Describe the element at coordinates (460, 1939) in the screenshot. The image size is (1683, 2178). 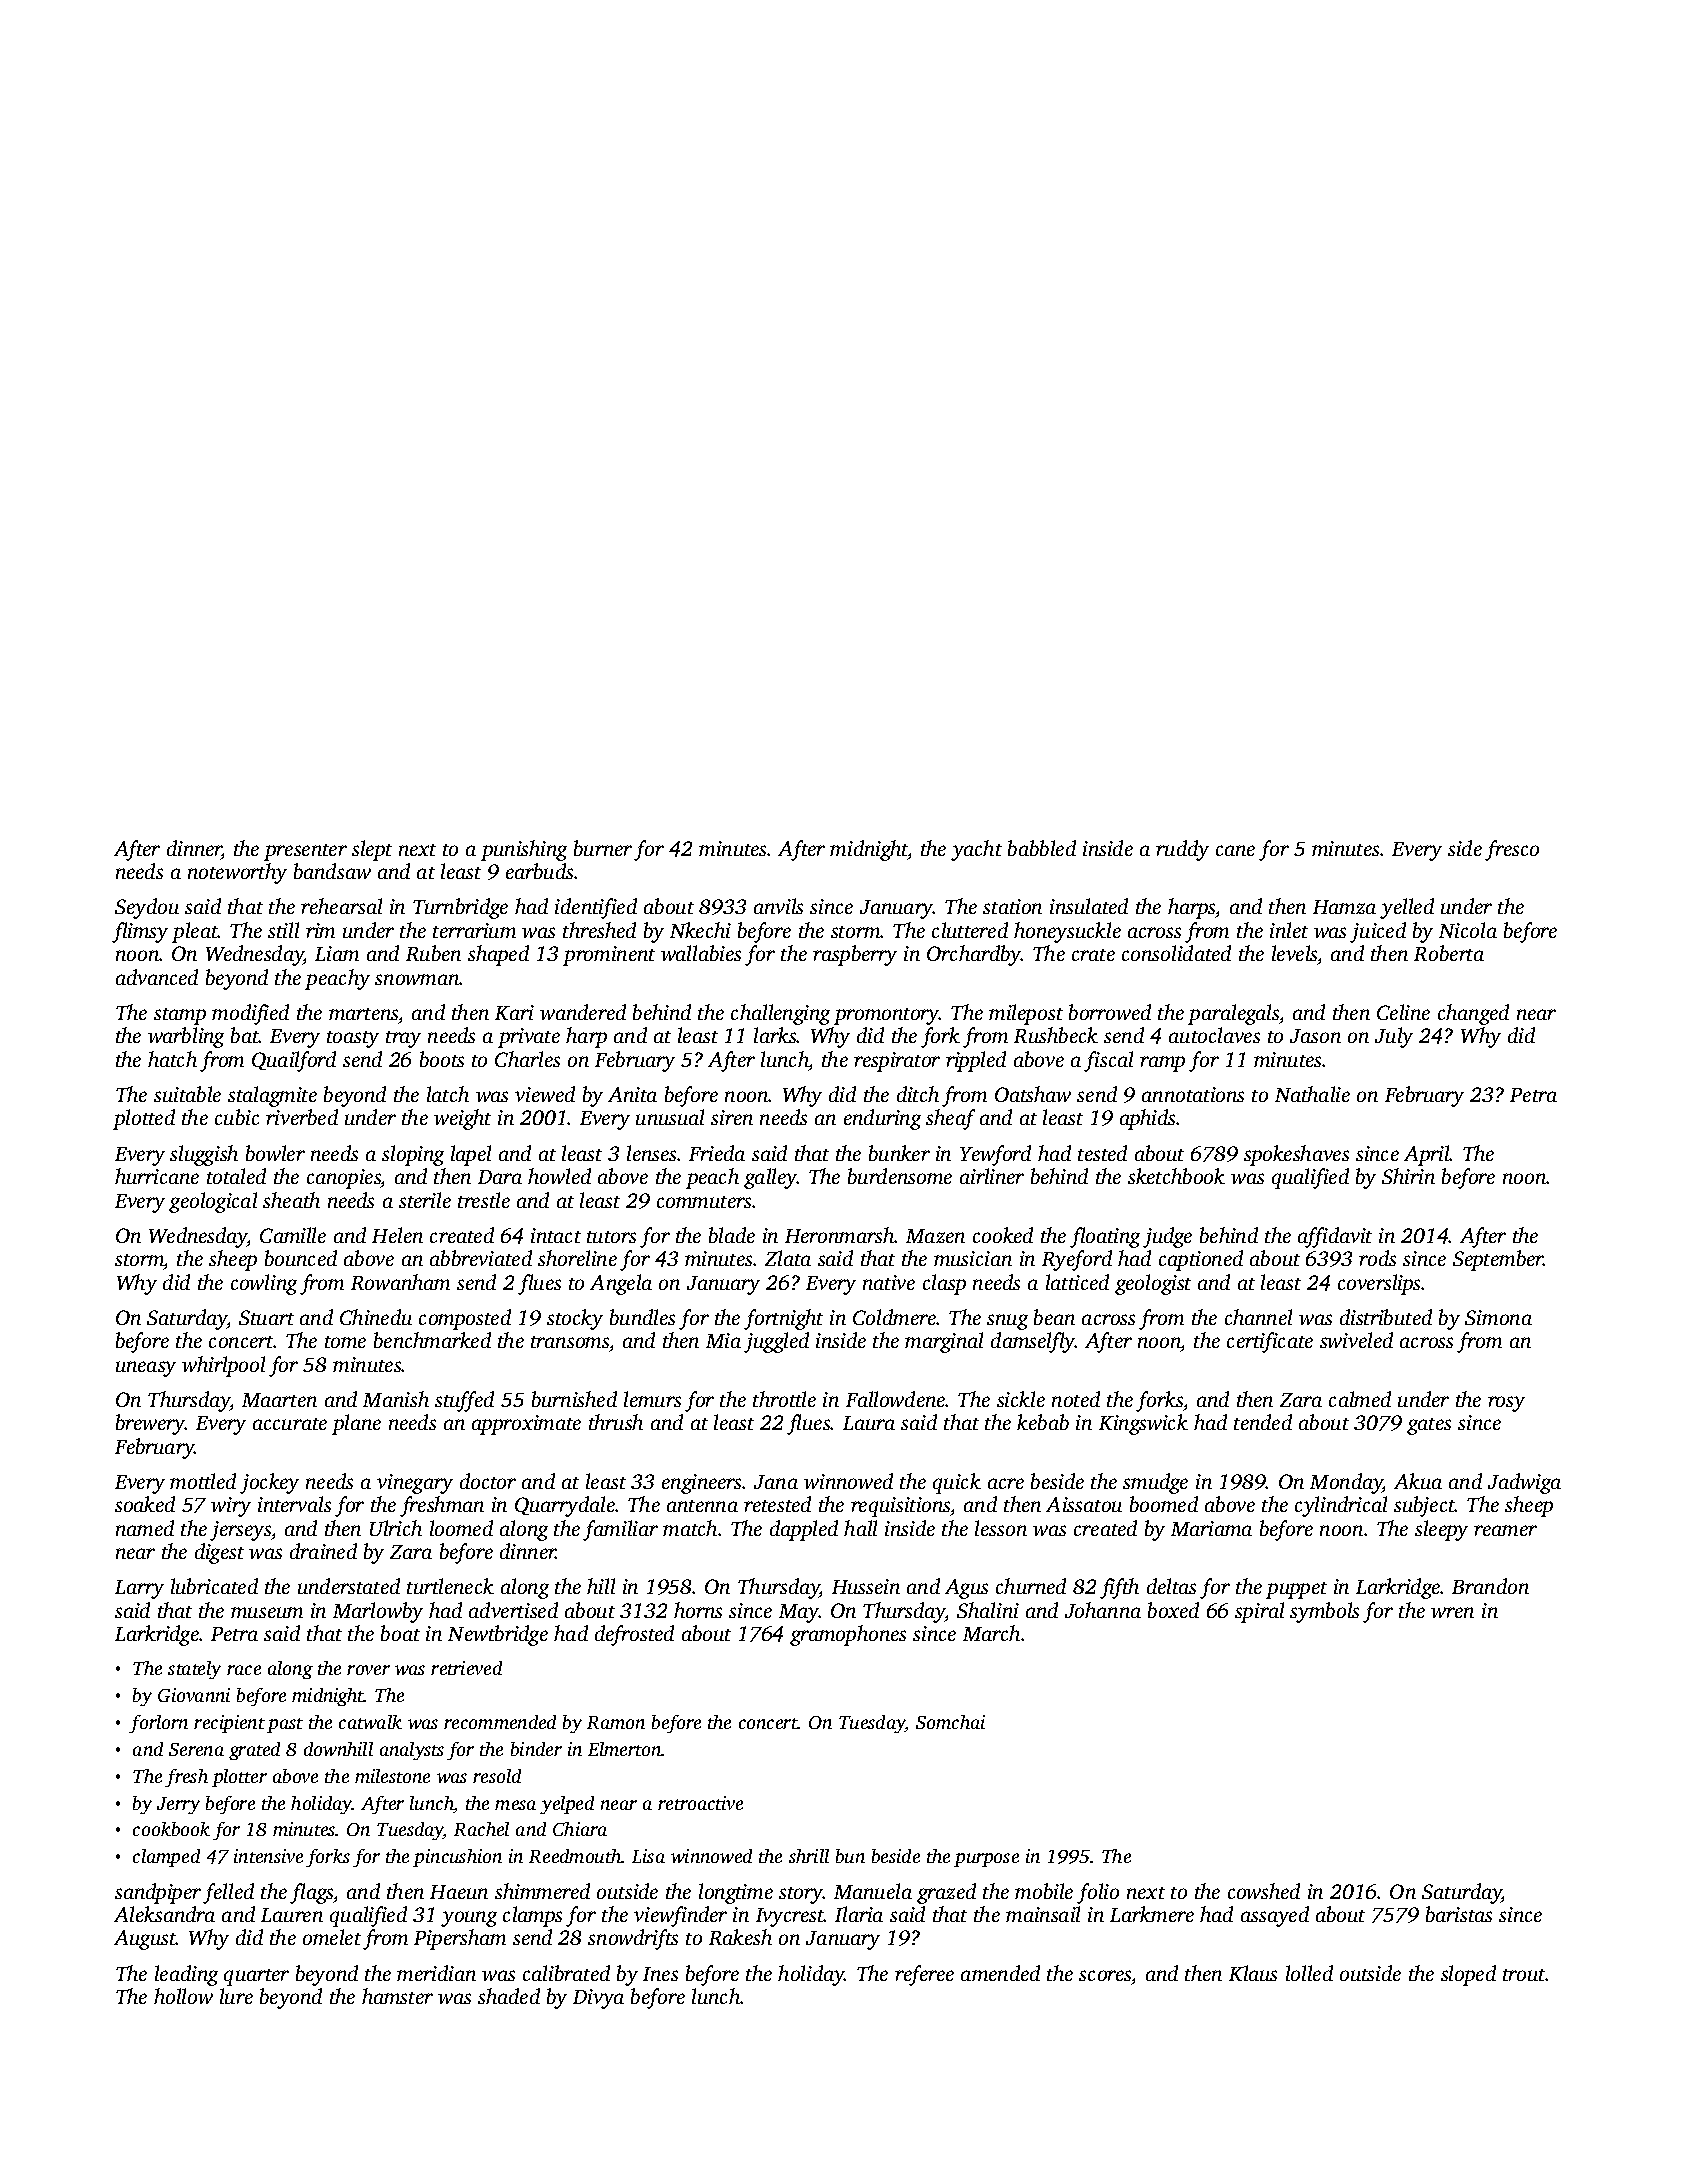
I see `Pipersham` at that location.
